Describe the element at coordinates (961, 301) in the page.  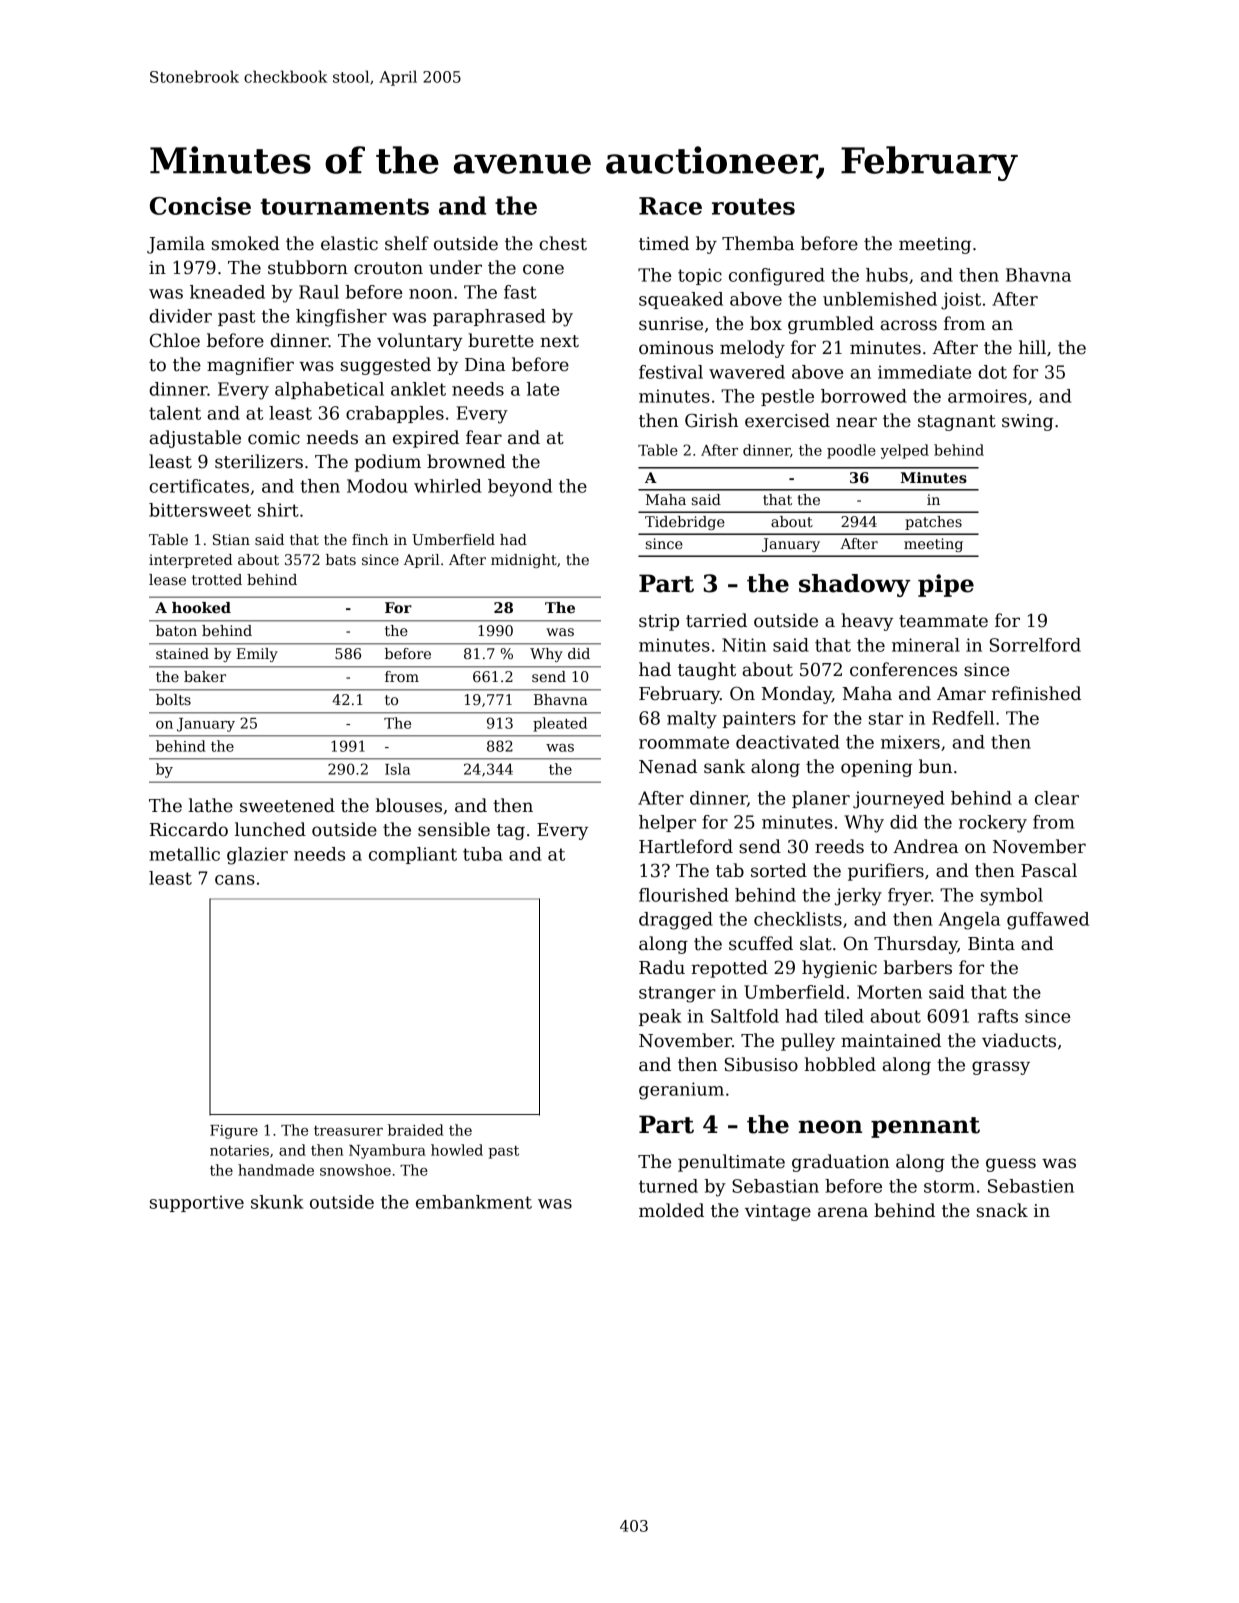
I see `joist` at that location.
